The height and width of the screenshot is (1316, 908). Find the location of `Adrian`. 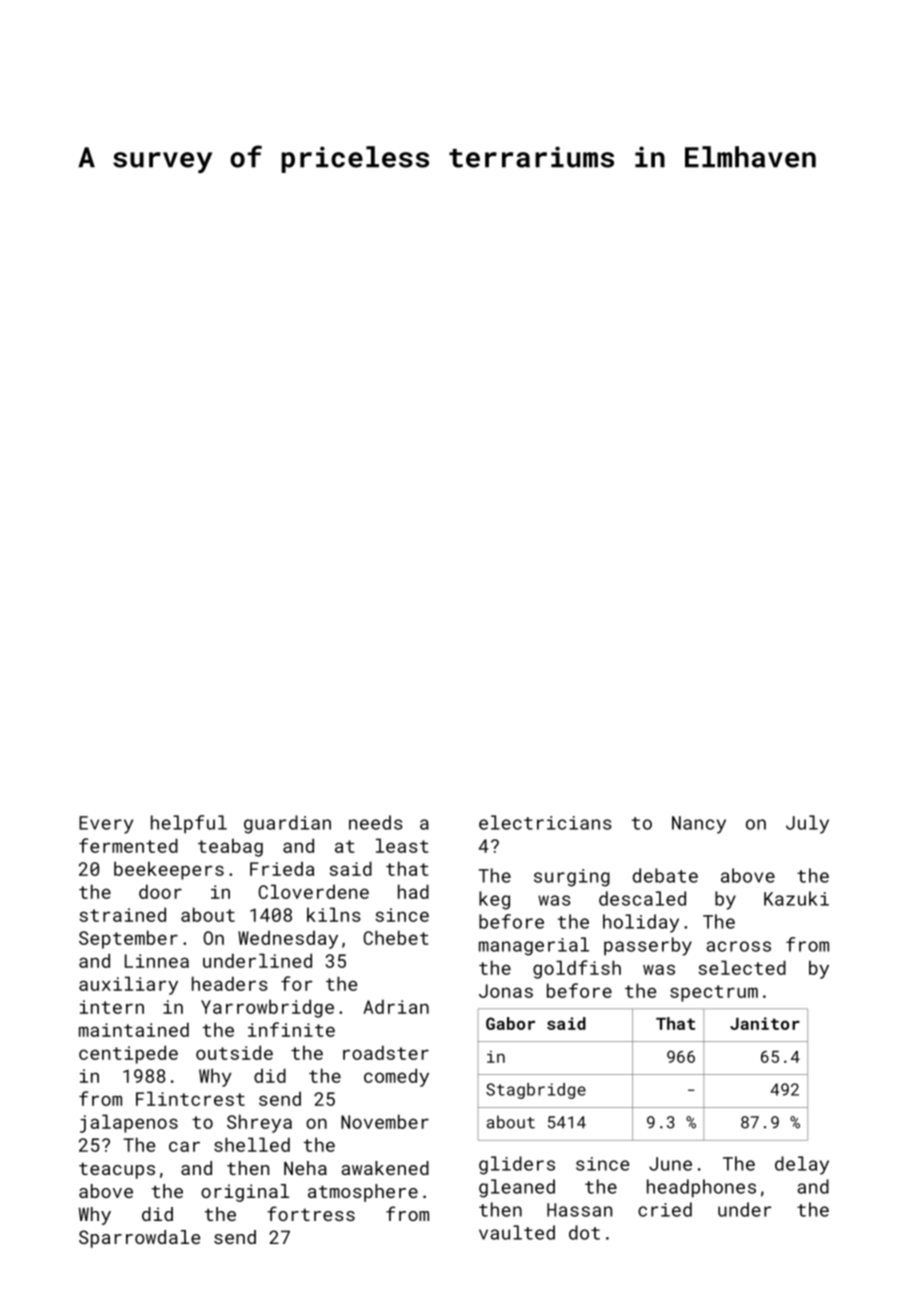

Adrian is located at coordinates (396, 1006).
